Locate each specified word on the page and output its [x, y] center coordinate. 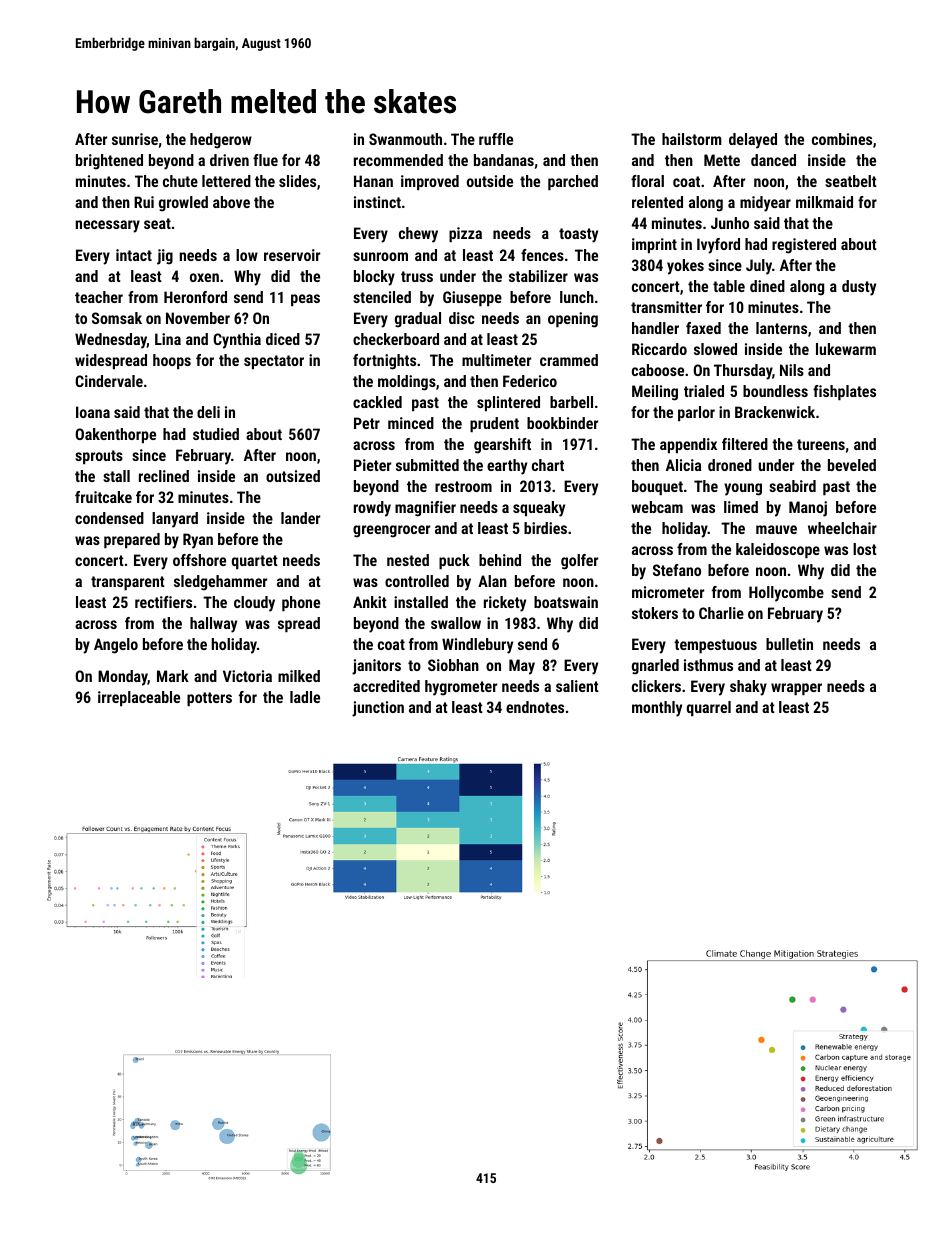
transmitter [666, 307]
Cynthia [237, 341]
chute [180, 181]
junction [378, 709]
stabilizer [538, 276]
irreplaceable [139, 698]
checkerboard [396, 339]
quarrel [709, 708]
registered [804, 246]
